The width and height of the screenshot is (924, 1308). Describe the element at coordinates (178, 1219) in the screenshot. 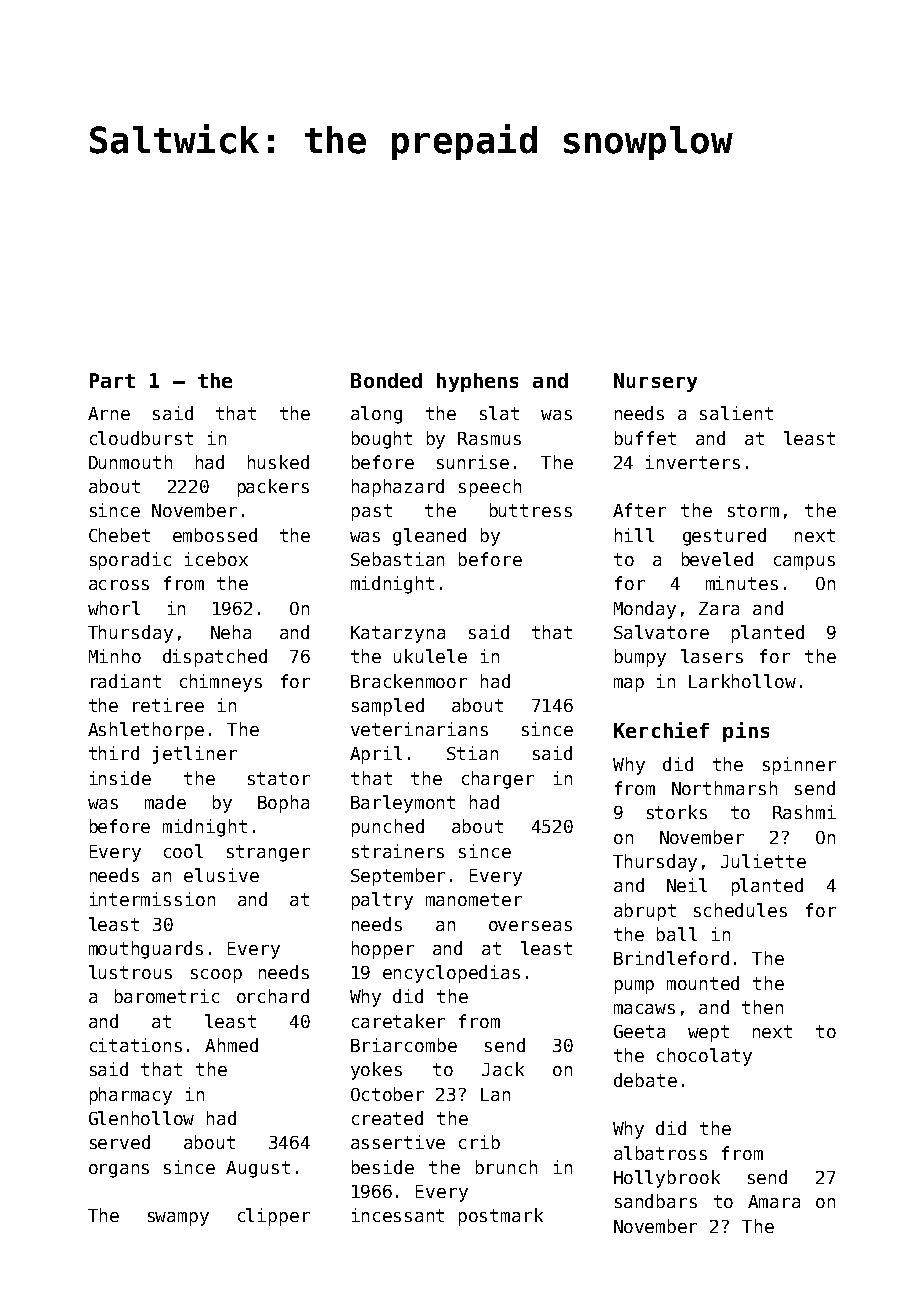

I see `swampy` at that location.
